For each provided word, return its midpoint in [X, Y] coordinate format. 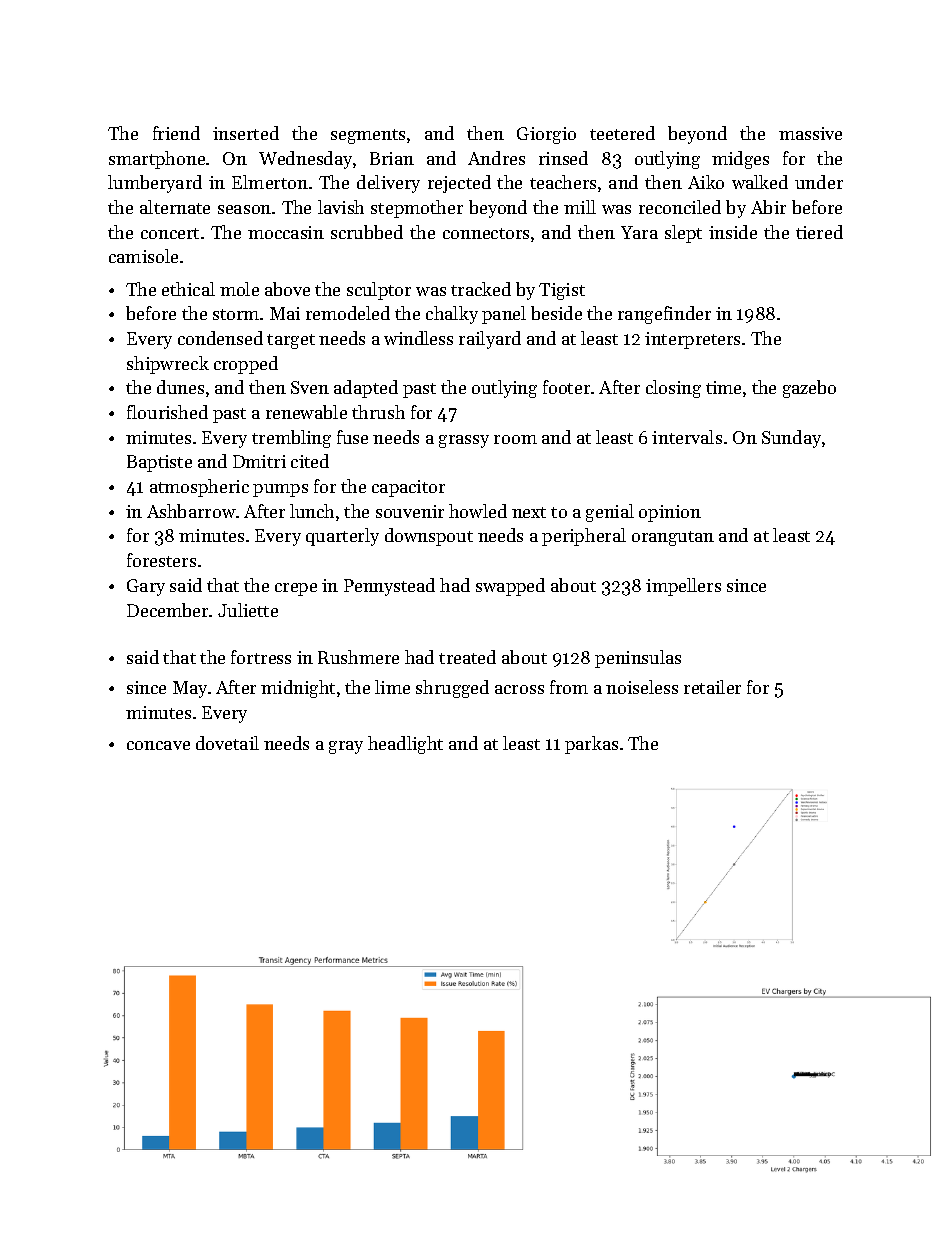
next [529, 512]
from [569, 687]
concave [158, 745]
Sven [310, 387]
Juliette [248, 610]
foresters [161, 560]
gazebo [809, 389]
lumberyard [155, 184]
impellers [683, 587]
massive [810, 133]
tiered [819, 232]
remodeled [348, 313]
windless [418, 338]
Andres [496, 158]
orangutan [673, 538]
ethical [188, 289]
